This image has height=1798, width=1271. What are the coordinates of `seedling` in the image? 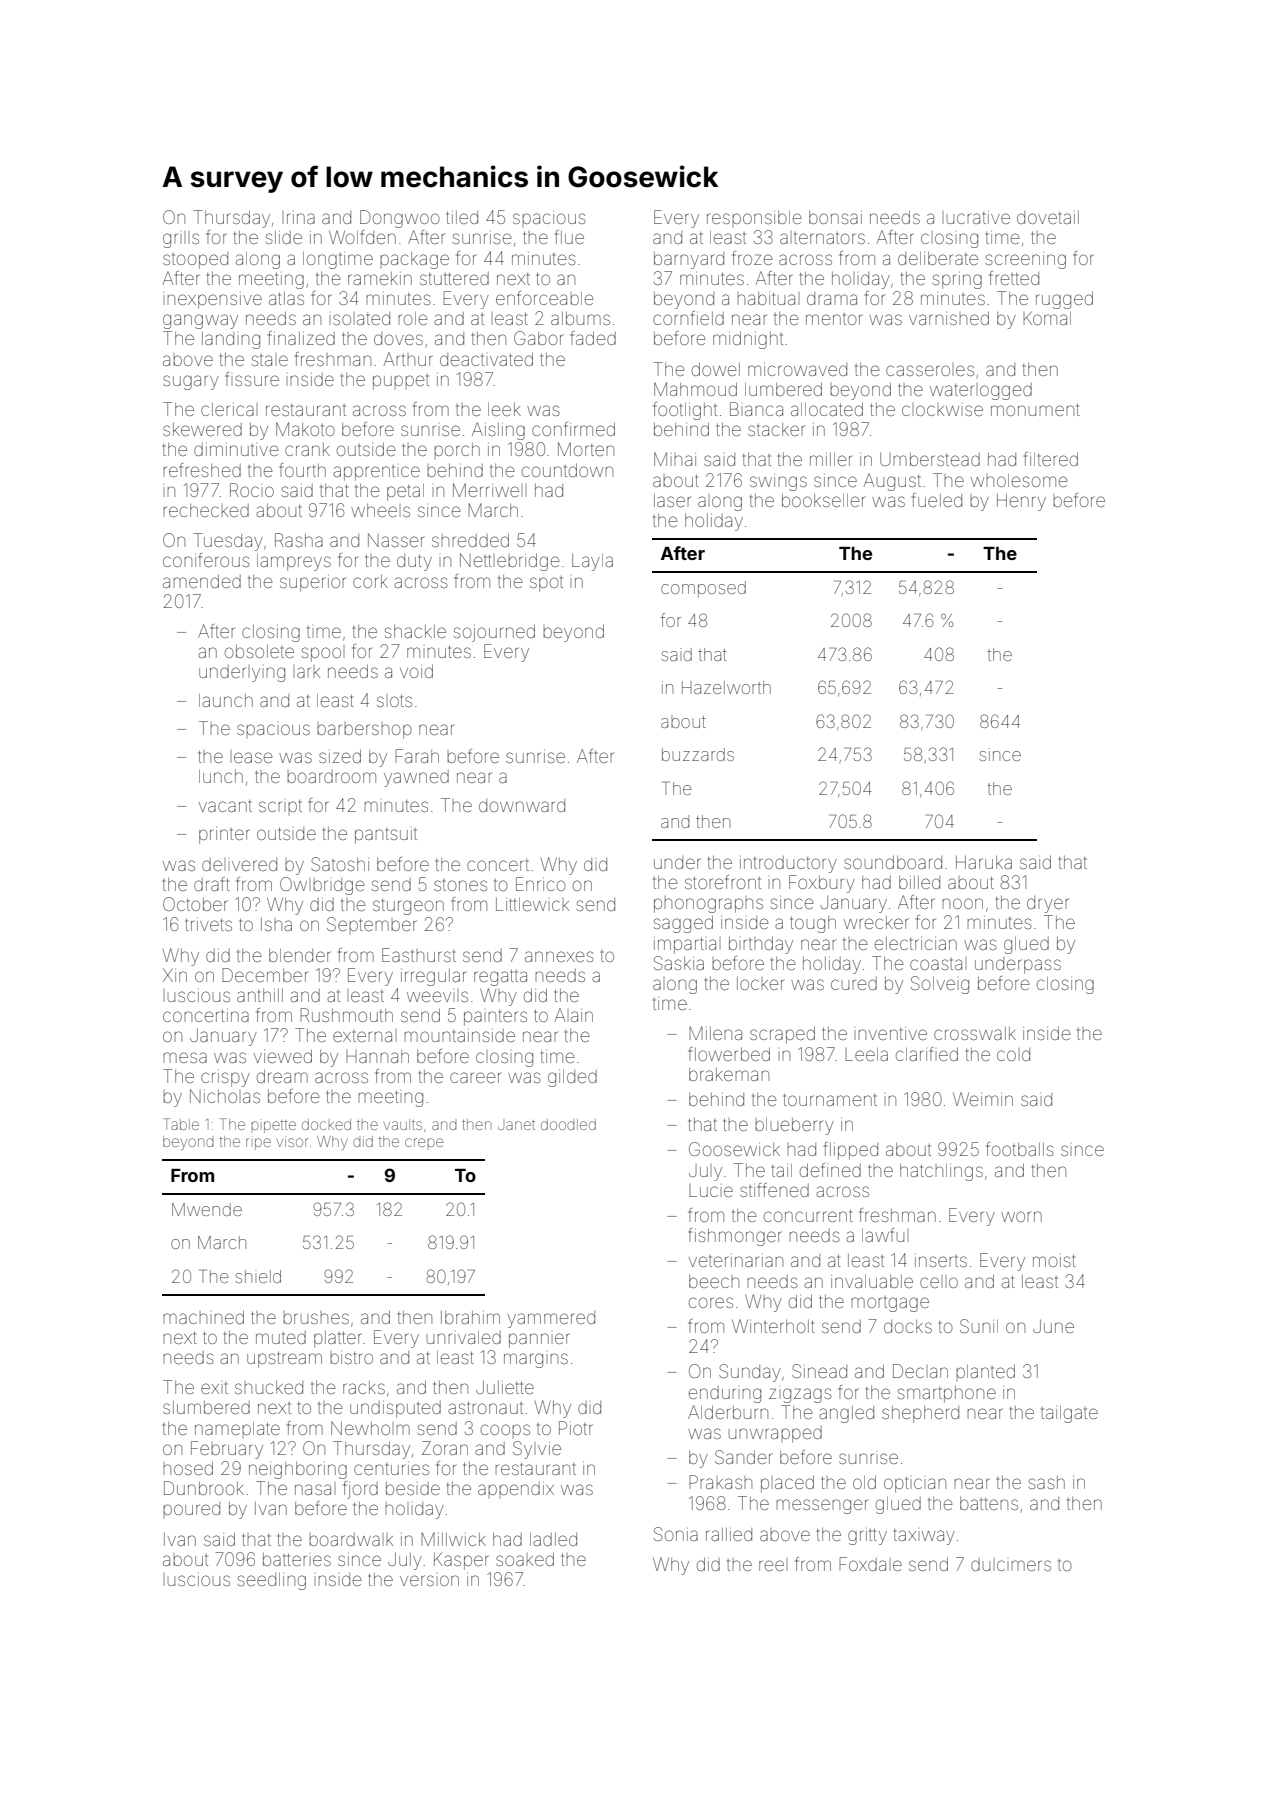 It's located at (272, 1581).
